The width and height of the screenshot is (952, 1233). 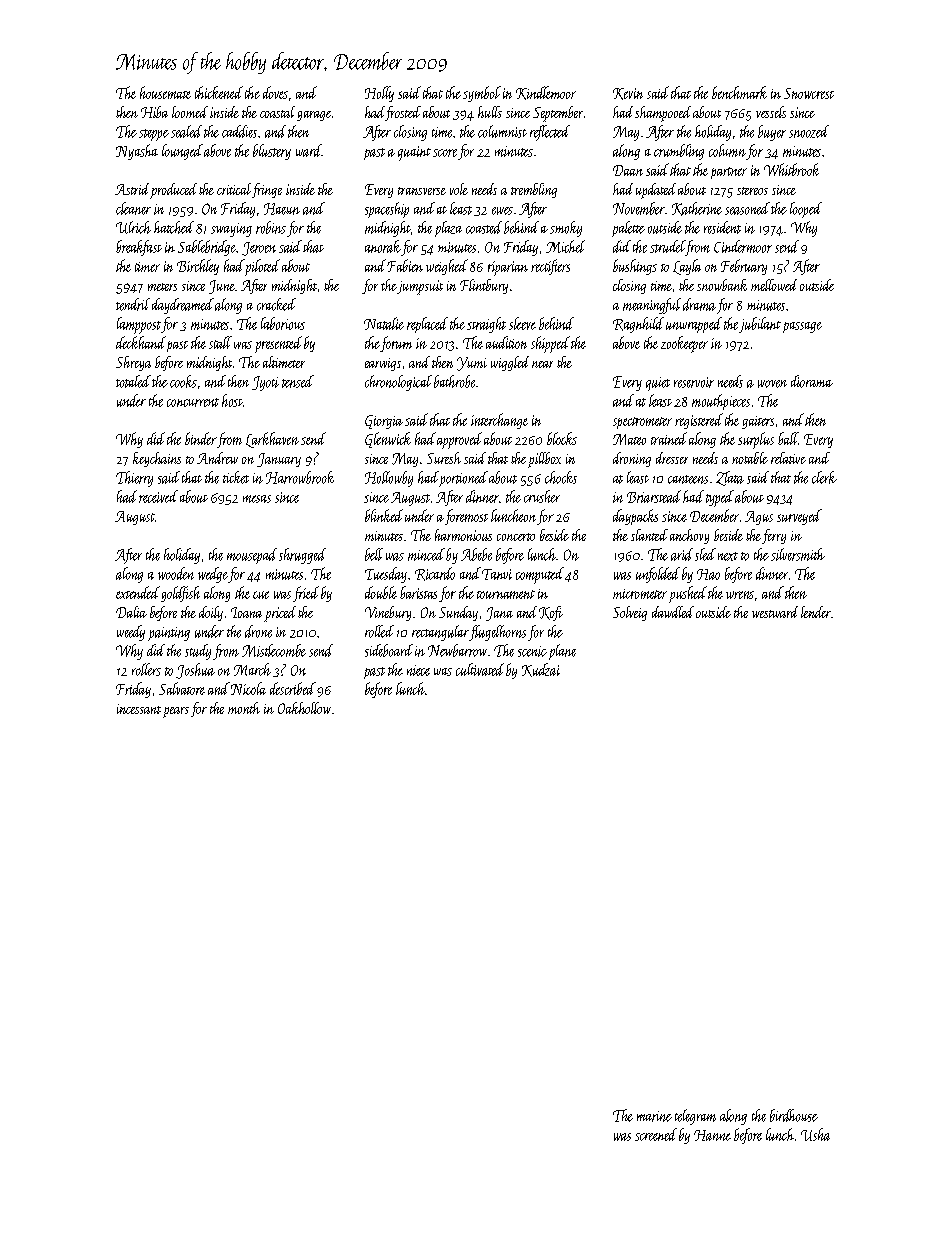 What do you see at coordinates (812, 381) in the screenshot?
I see `diorama` at bounding box center [812, 381].
